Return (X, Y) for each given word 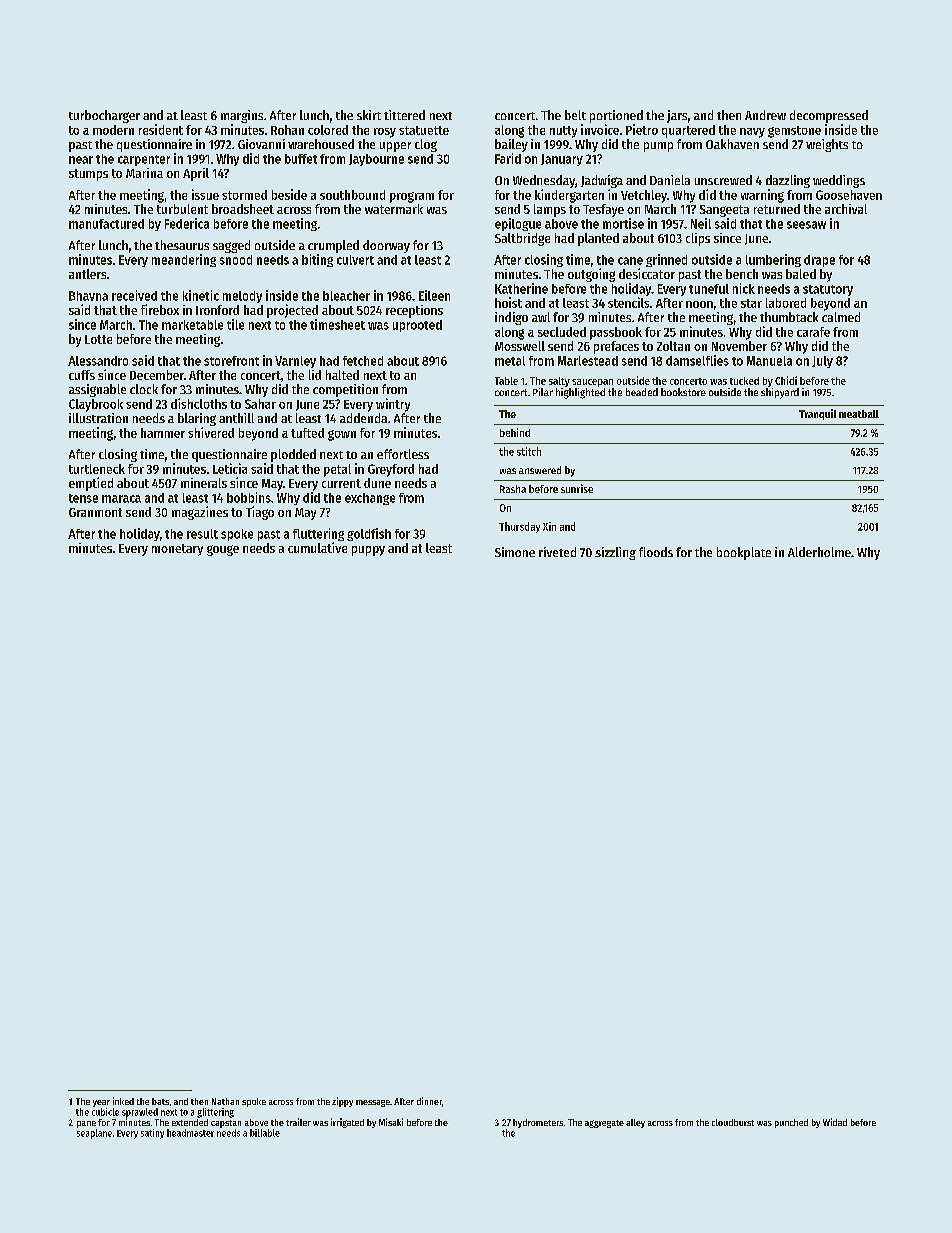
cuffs (82, 375)
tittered (404, 115)
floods (656, 552)
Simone (515, 552)
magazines (200, 513)
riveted (557, 552)
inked (123, 1101)
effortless (403, 454)
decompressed (829, 116)
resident (161, 129)
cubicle (105, 1112)
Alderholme (819, 552)
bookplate (744, 553)
